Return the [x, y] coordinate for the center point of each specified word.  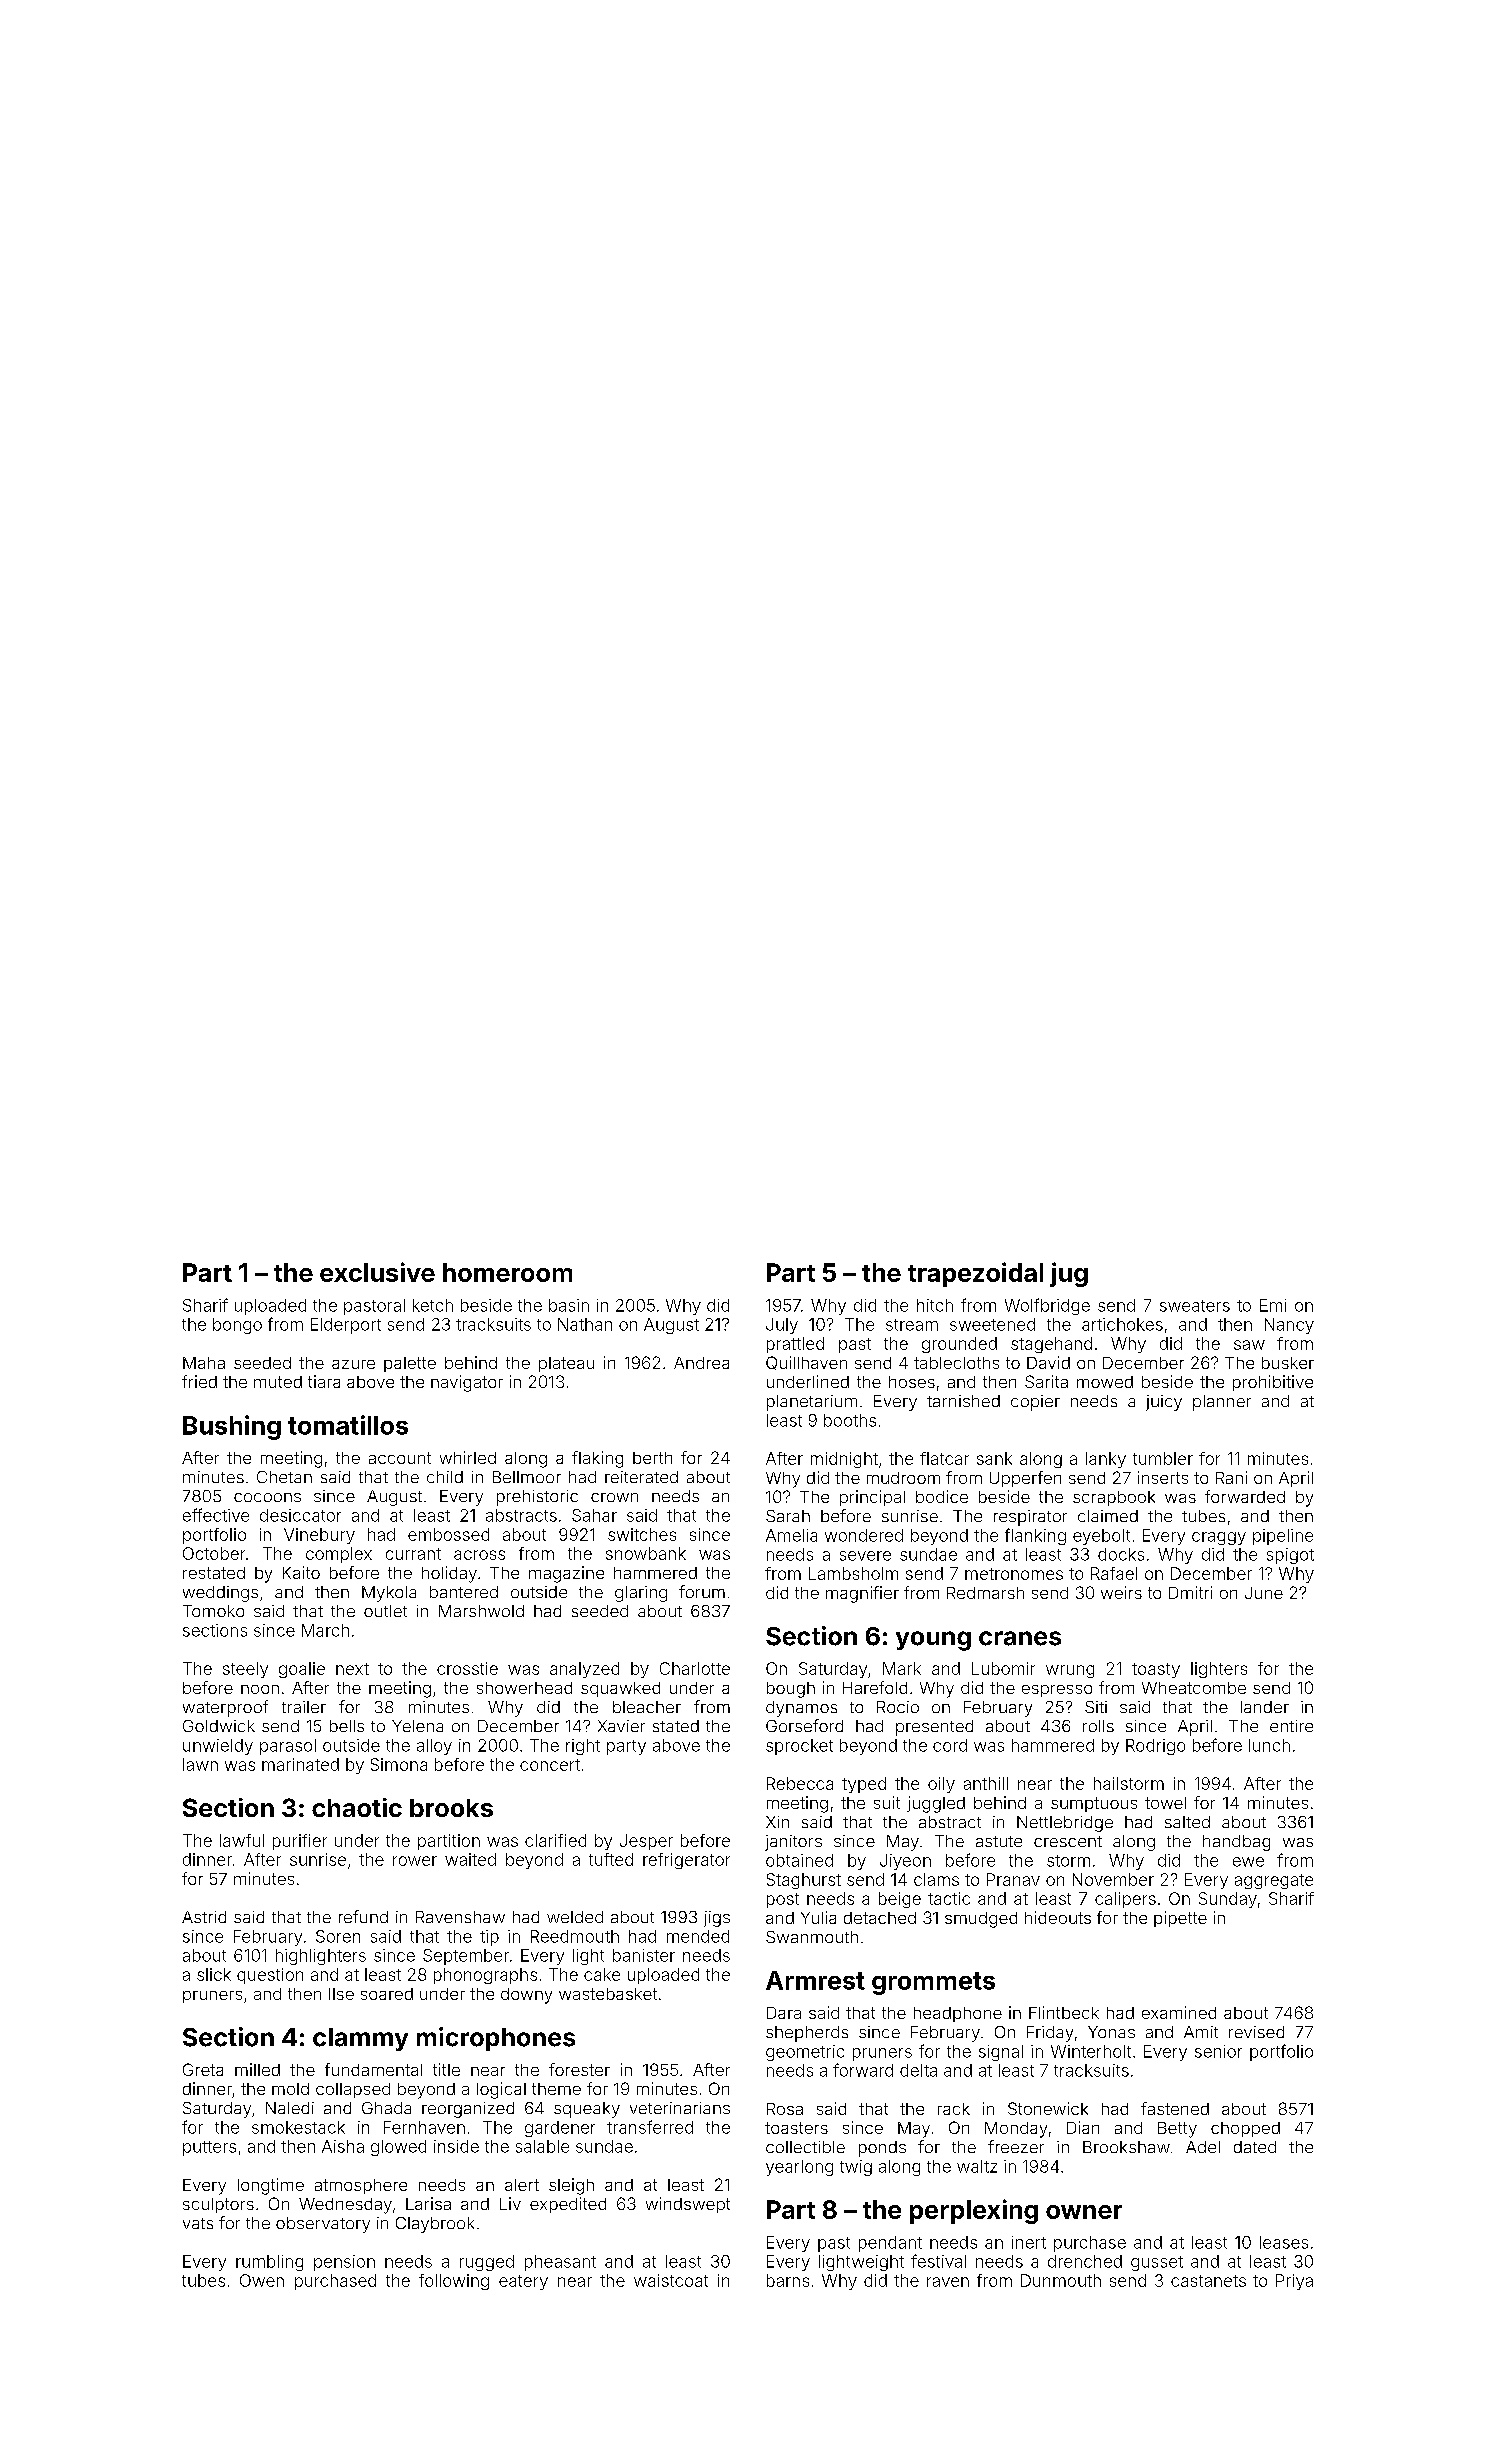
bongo [237, 1326]
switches [642, 1534]
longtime [271, 2186]
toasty [1156, 1670]
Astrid [204, 1917]
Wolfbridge [1047, 1306]
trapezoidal [975, 1274]
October [214, 1553]
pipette [1180, 1919]
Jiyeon [905, 1862]
